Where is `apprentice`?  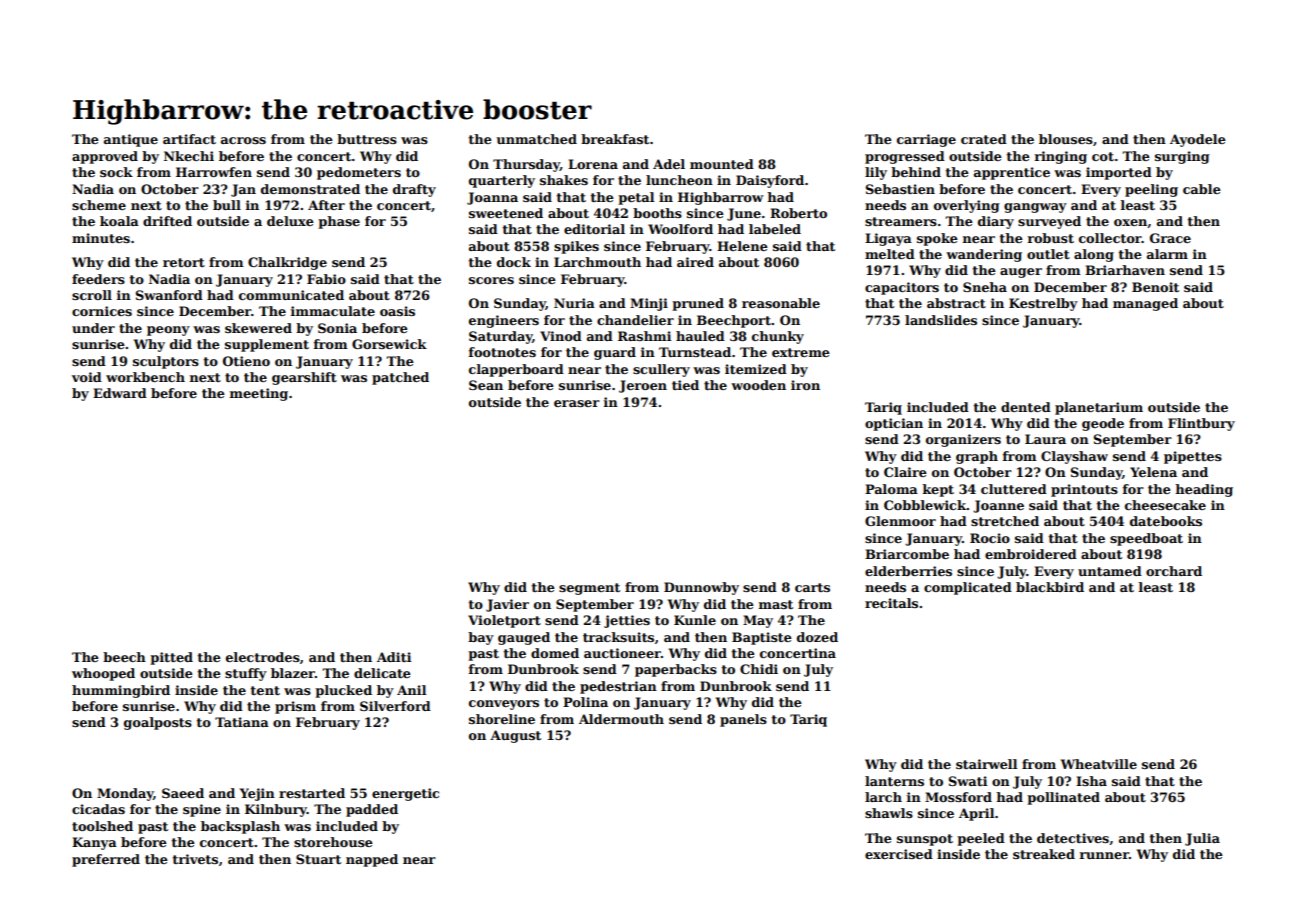 apprentice is located at coordinates (1012, 173).
